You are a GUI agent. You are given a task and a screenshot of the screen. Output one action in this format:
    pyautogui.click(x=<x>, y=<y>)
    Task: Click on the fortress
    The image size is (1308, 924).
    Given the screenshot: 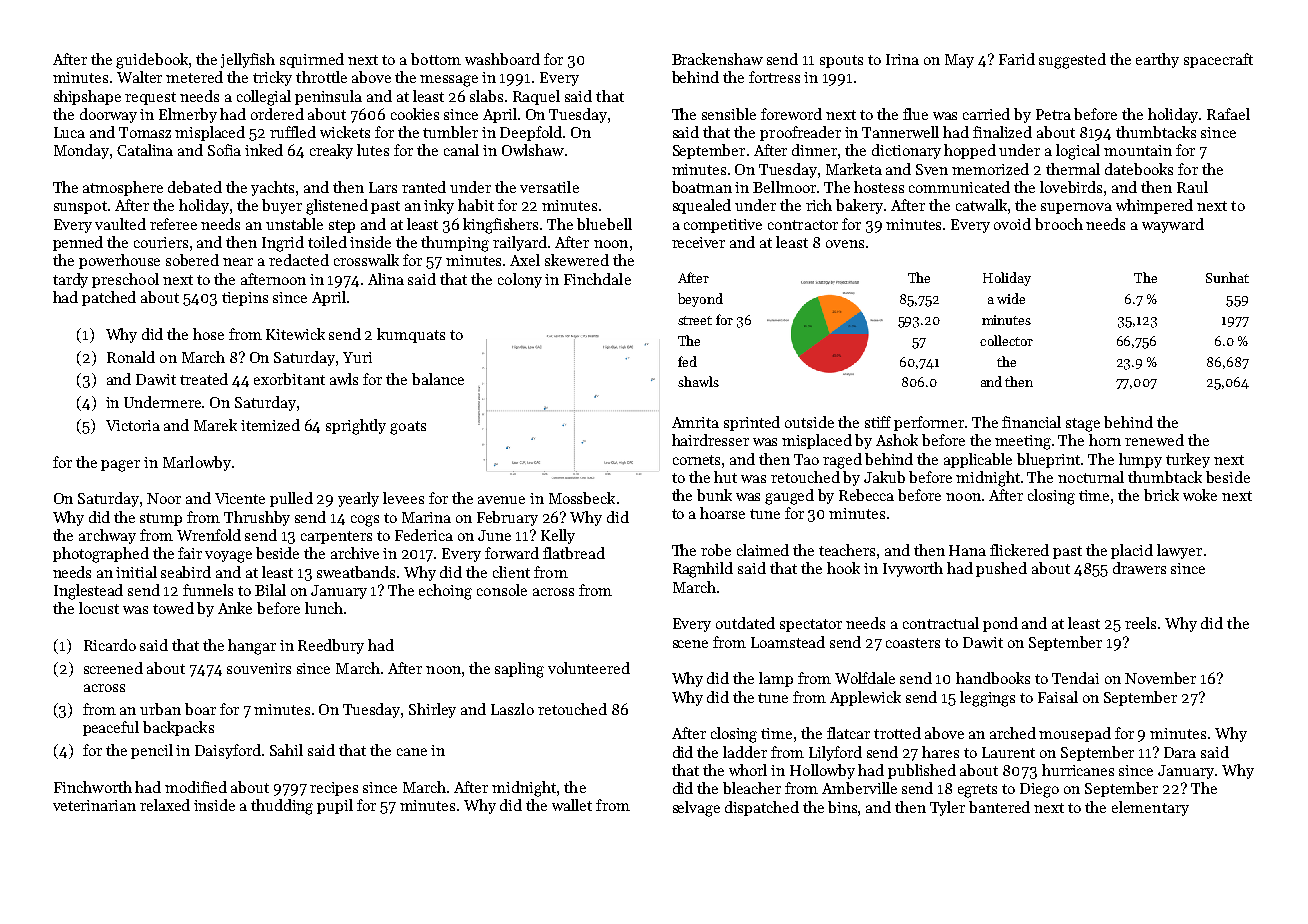 What is the action you would take?
    pyautogui.click(x=774, y=77)
